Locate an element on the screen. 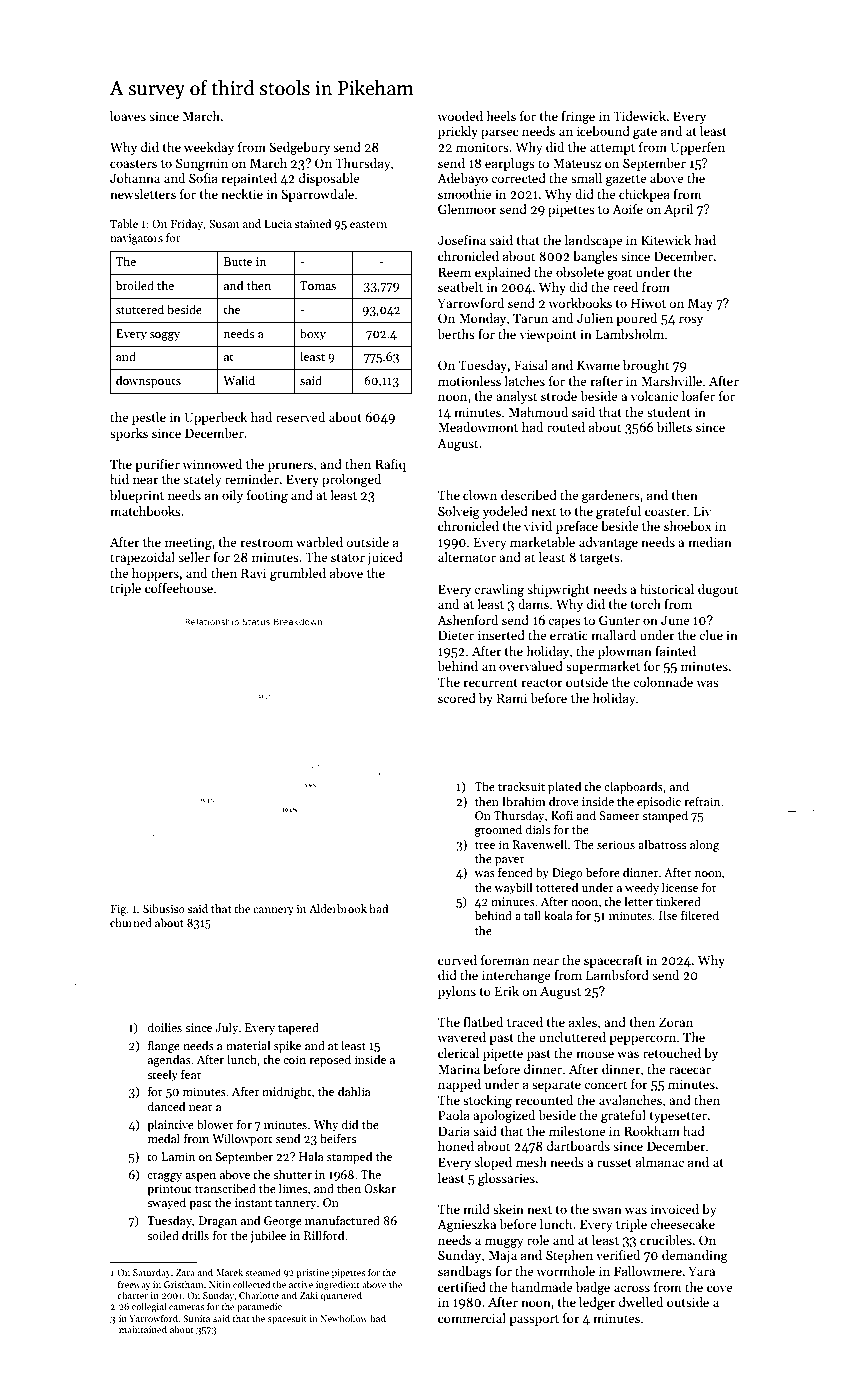  Dieter is located at coordinates (456, 635).
